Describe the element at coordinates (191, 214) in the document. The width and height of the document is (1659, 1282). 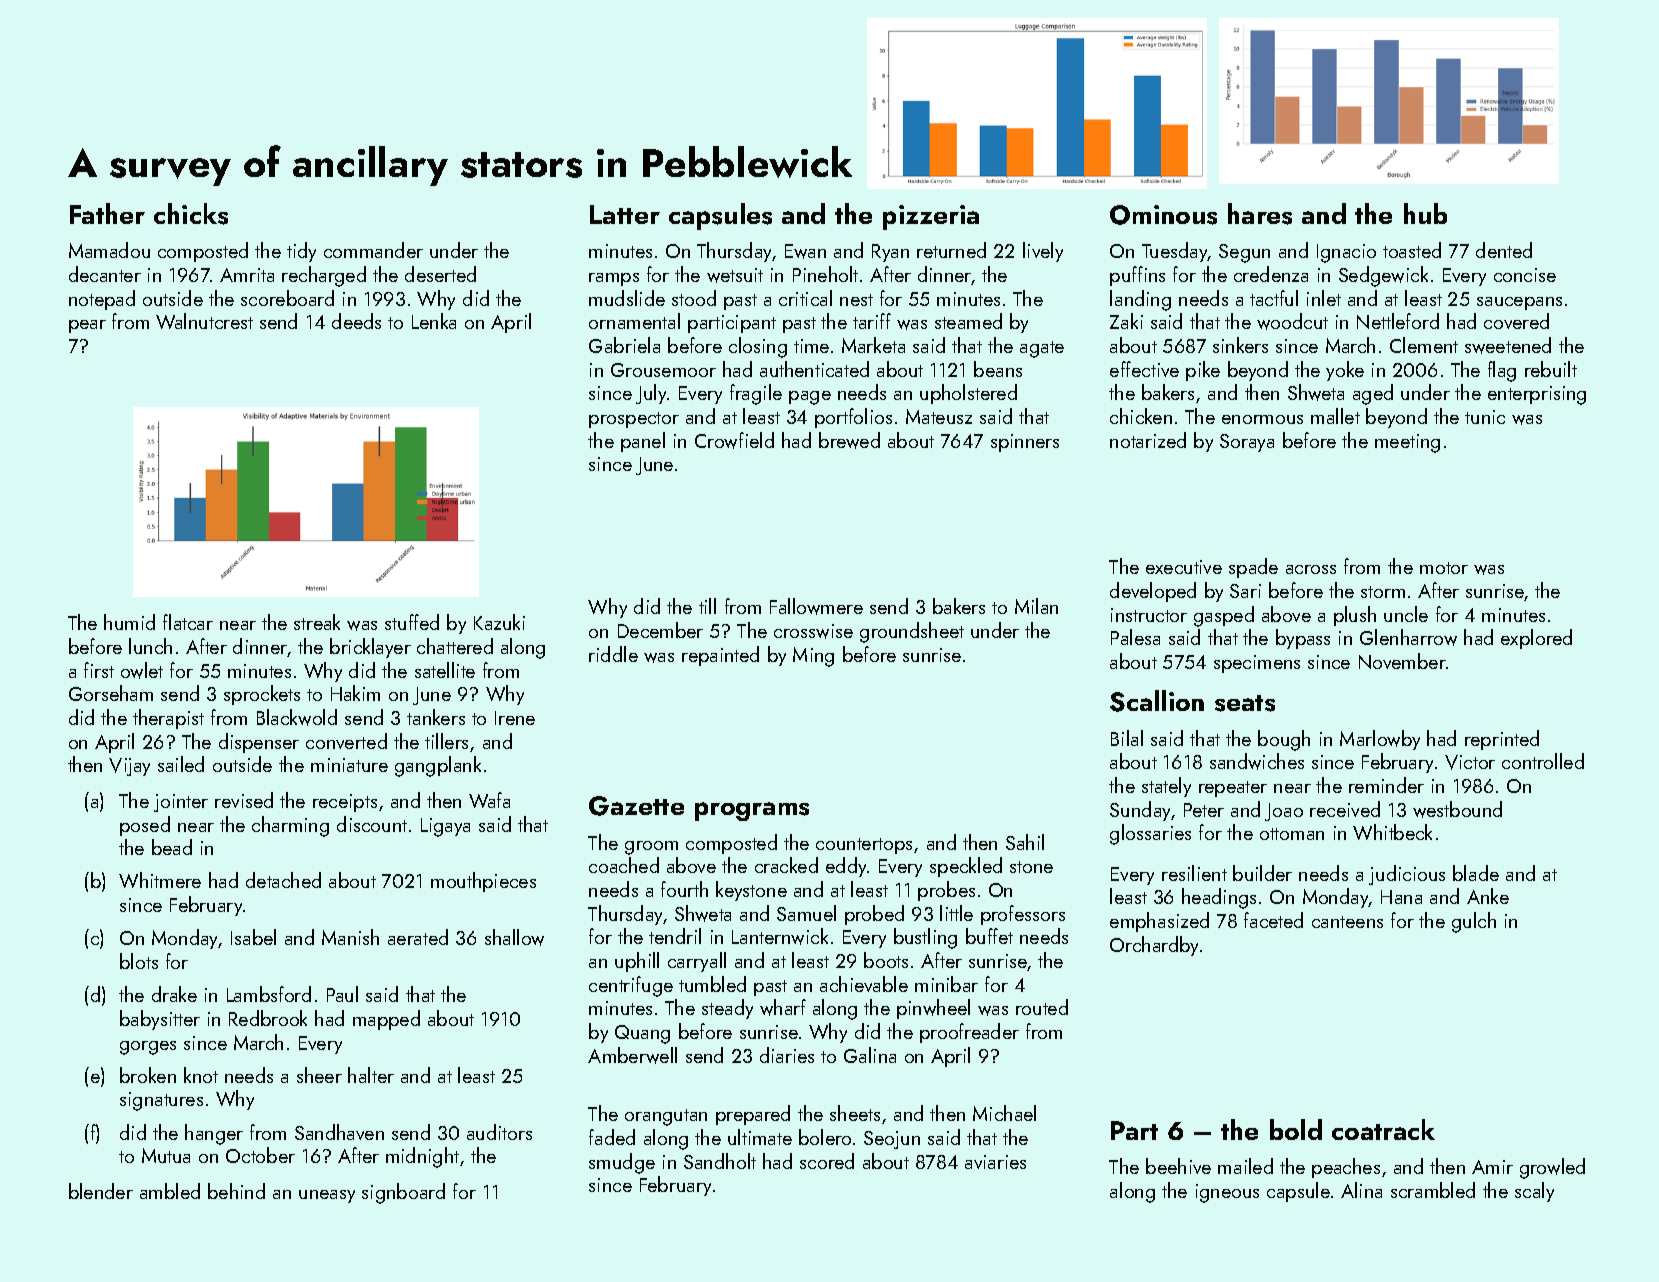
I see `chicks` at that location.
